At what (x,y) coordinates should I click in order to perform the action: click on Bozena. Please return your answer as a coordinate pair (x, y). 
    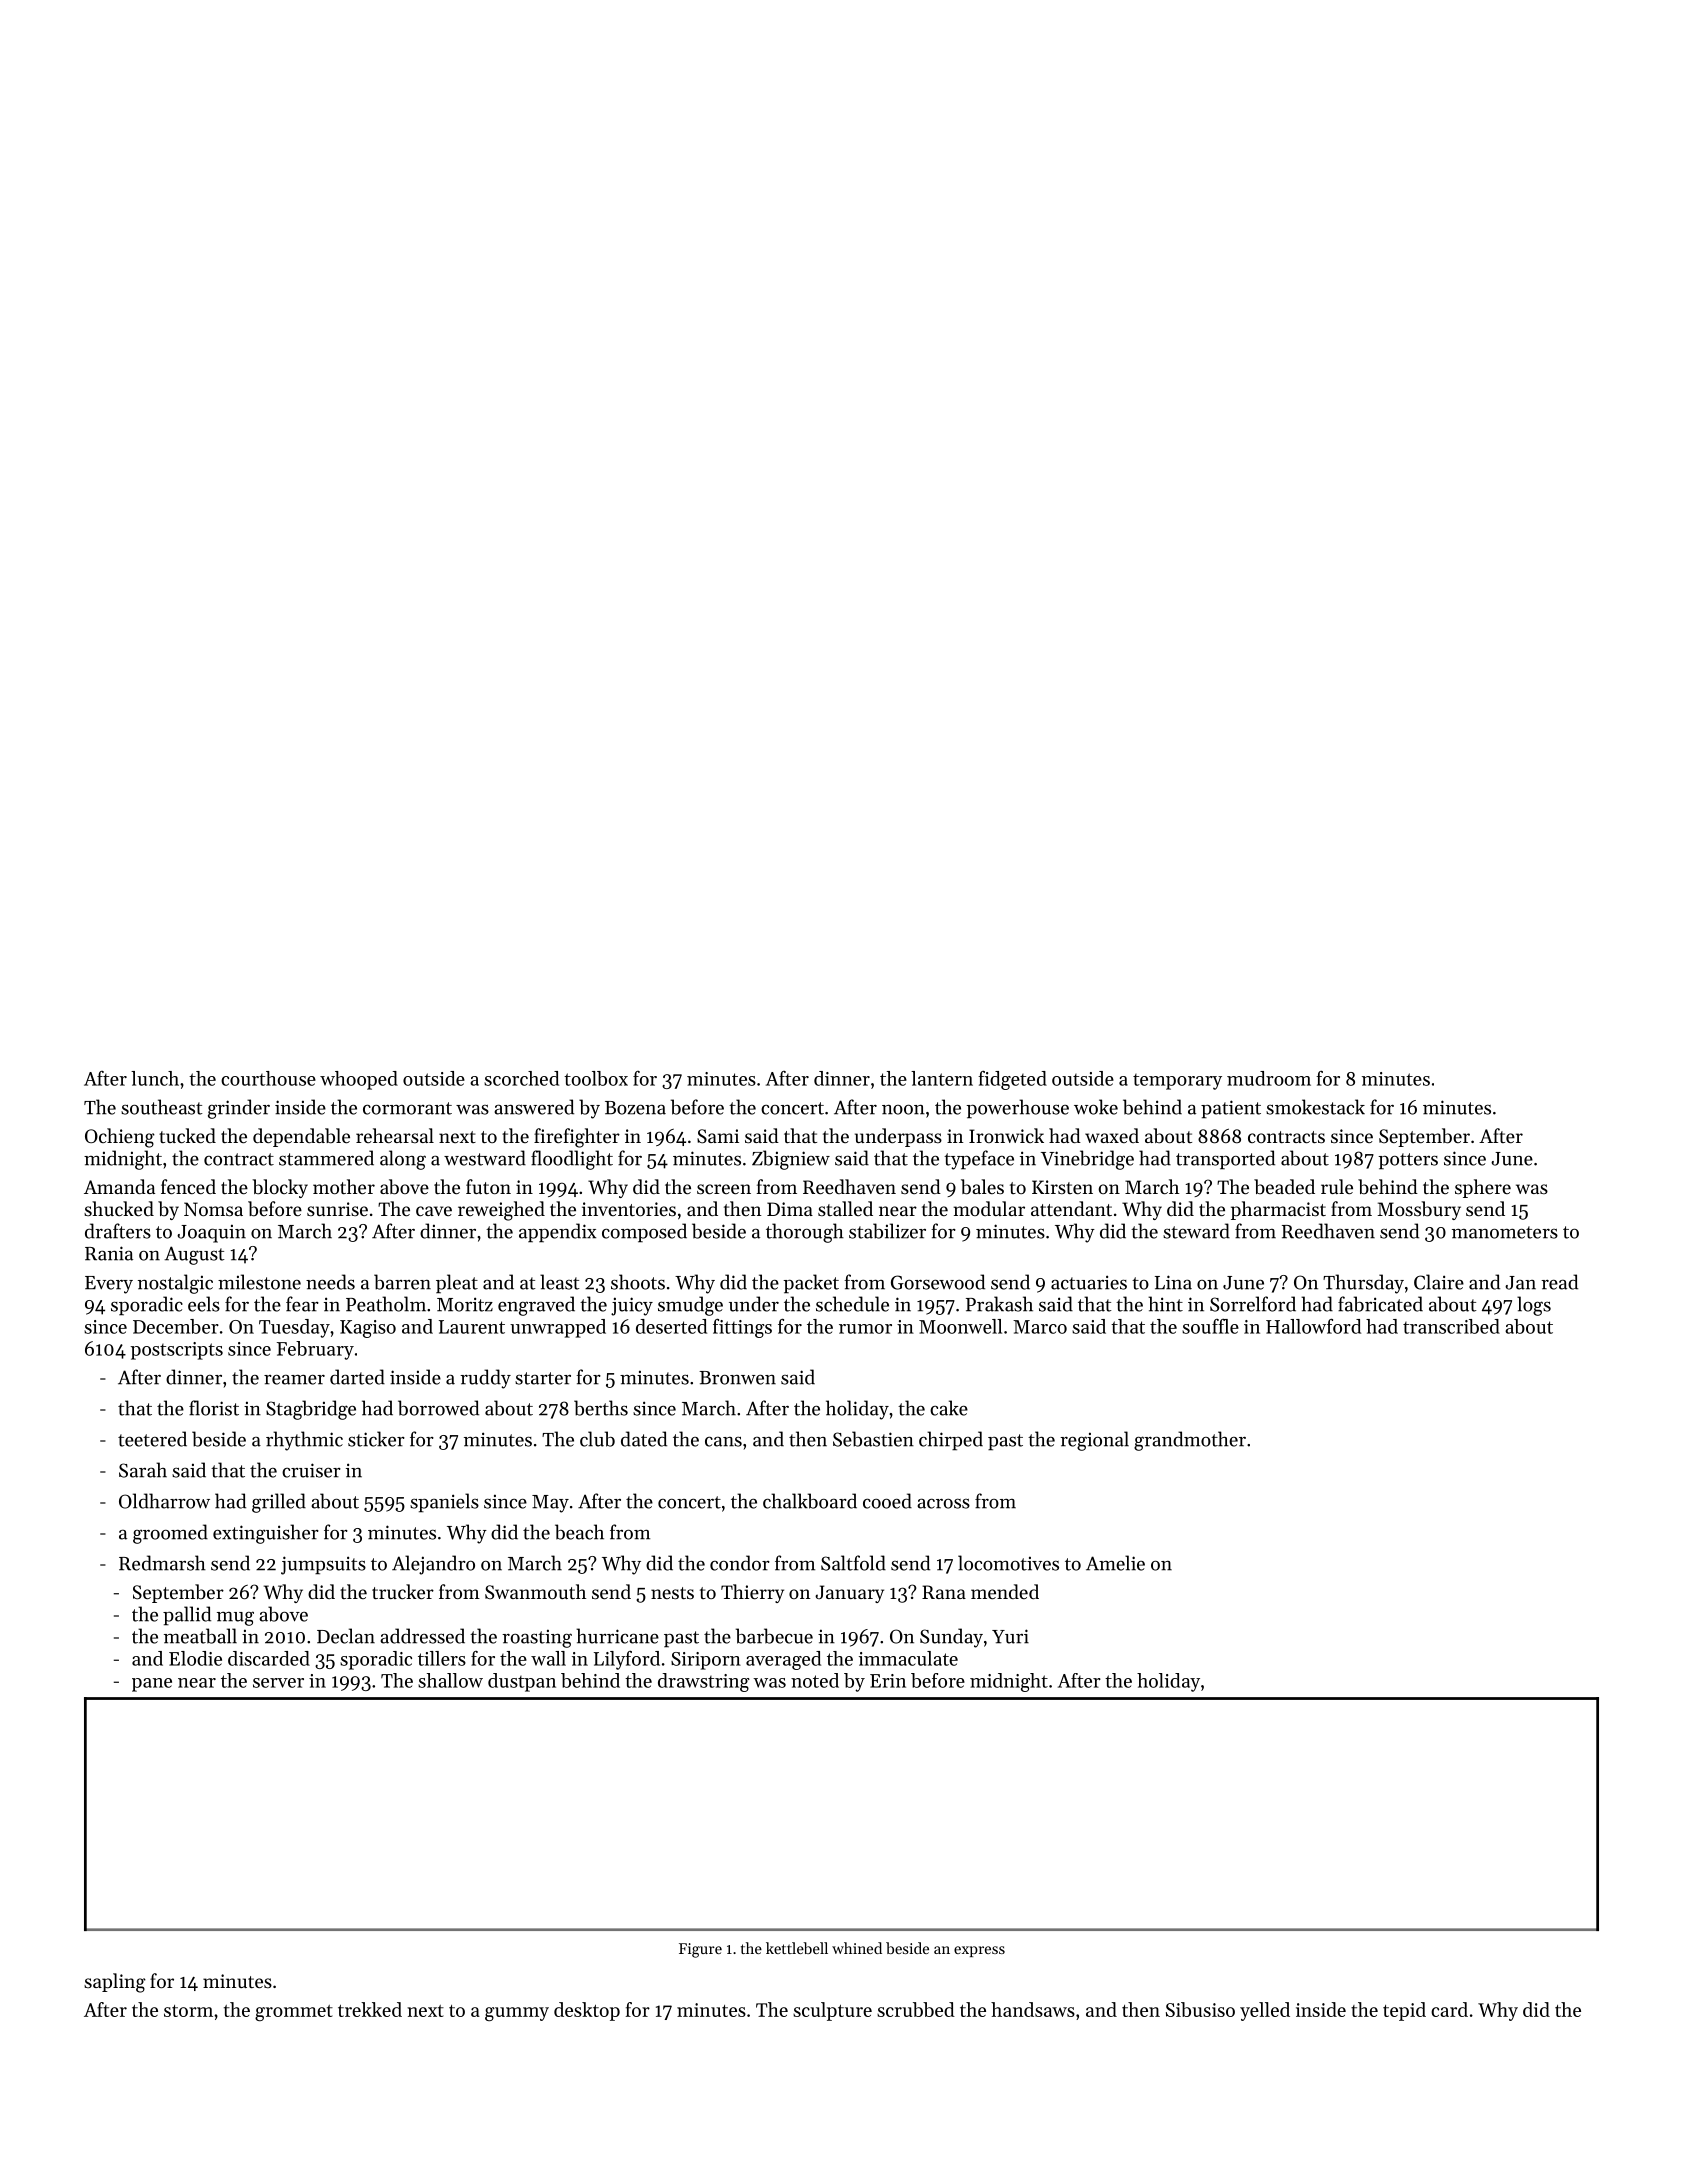
    Looking at the image, I should click on (635, 1108).
